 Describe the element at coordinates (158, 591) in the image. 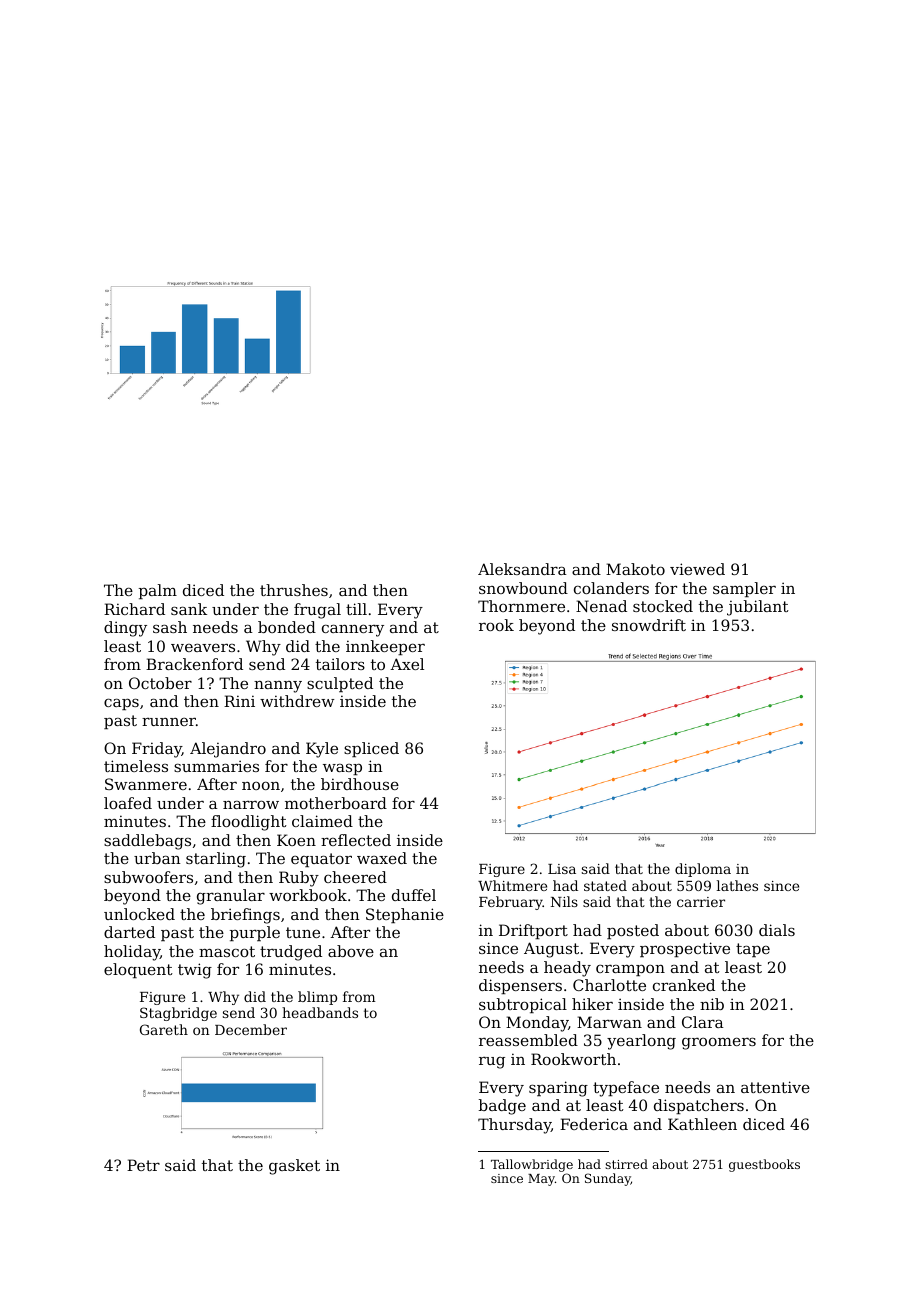

I see `palm` at that location.
